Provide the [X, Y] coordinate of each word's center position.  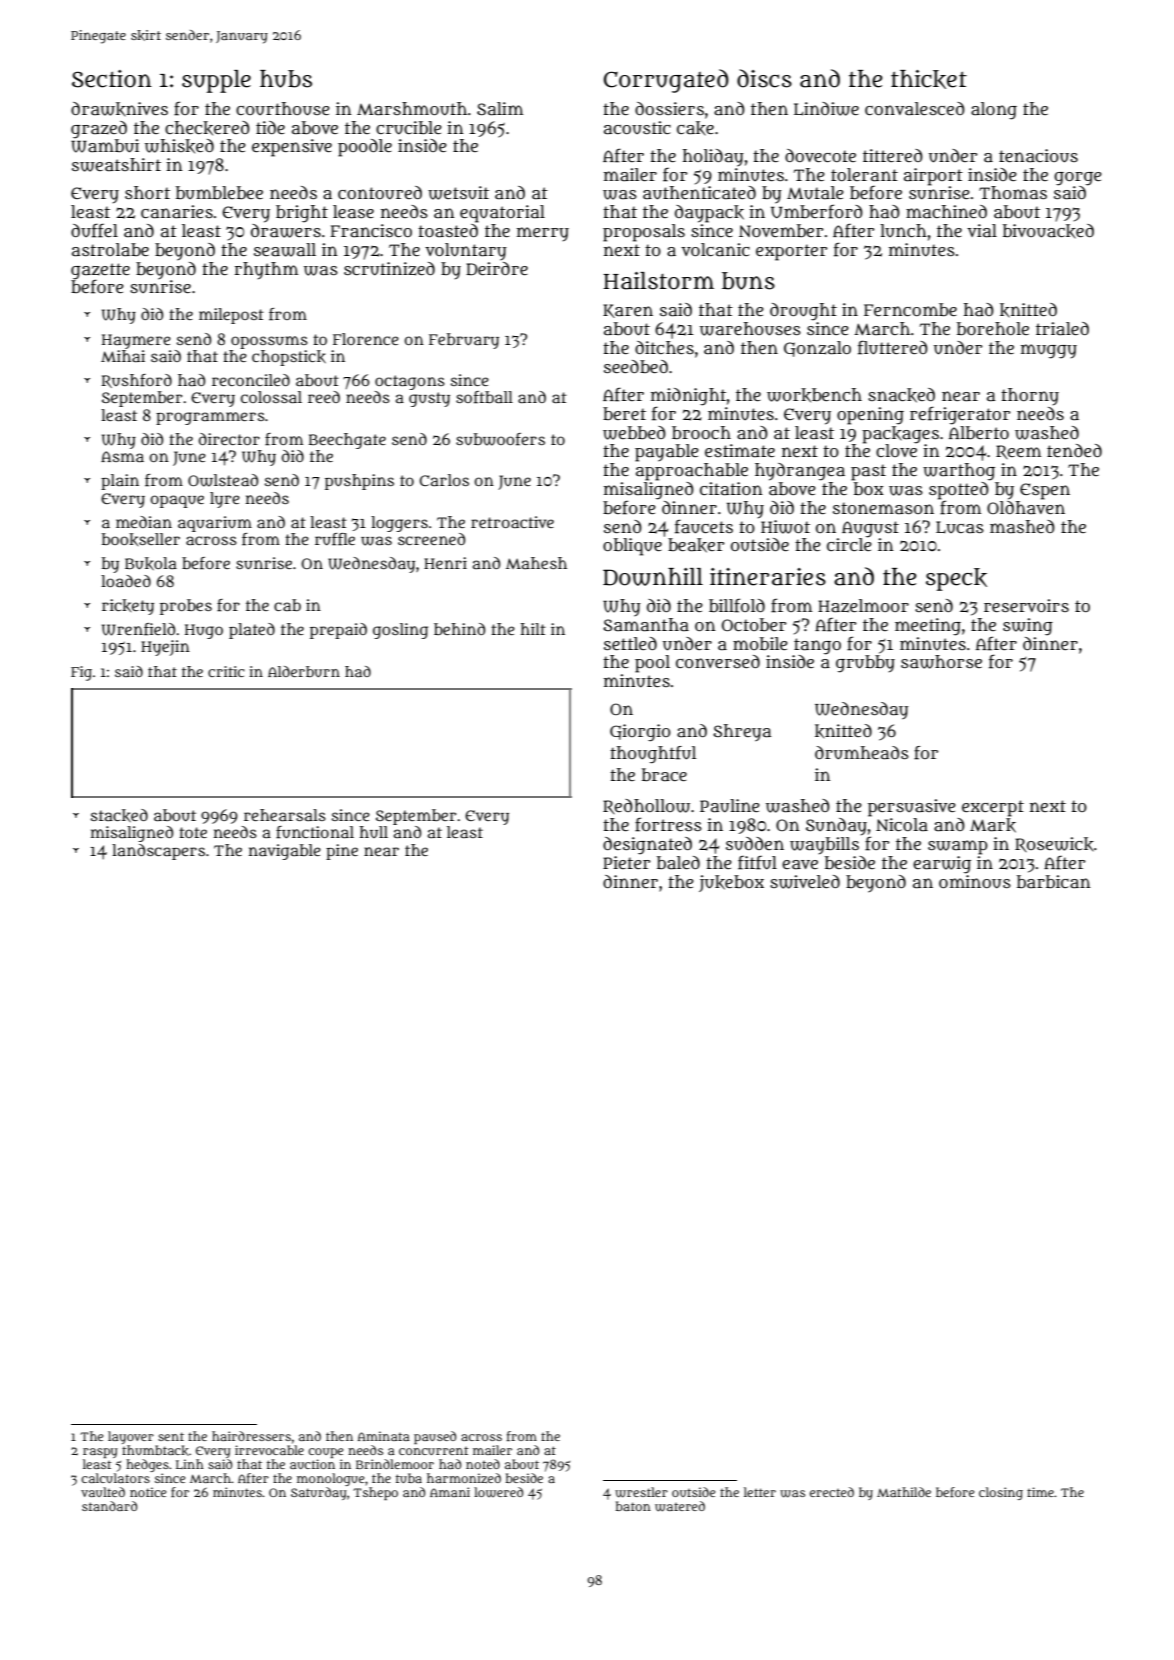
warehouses [750, 329]
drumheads [862, 753]
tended [1074, 450]
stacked [119, 815]
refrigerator [960, 415]
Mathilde [904, 1492]
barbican [1054, 882]
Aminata [384, 1436]
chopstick [289, 358]
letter [760, 1492]
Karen [628, 311]
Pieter [626, 862]
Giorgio [640, 732]
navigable [285, 852]
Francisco [371, 230]
